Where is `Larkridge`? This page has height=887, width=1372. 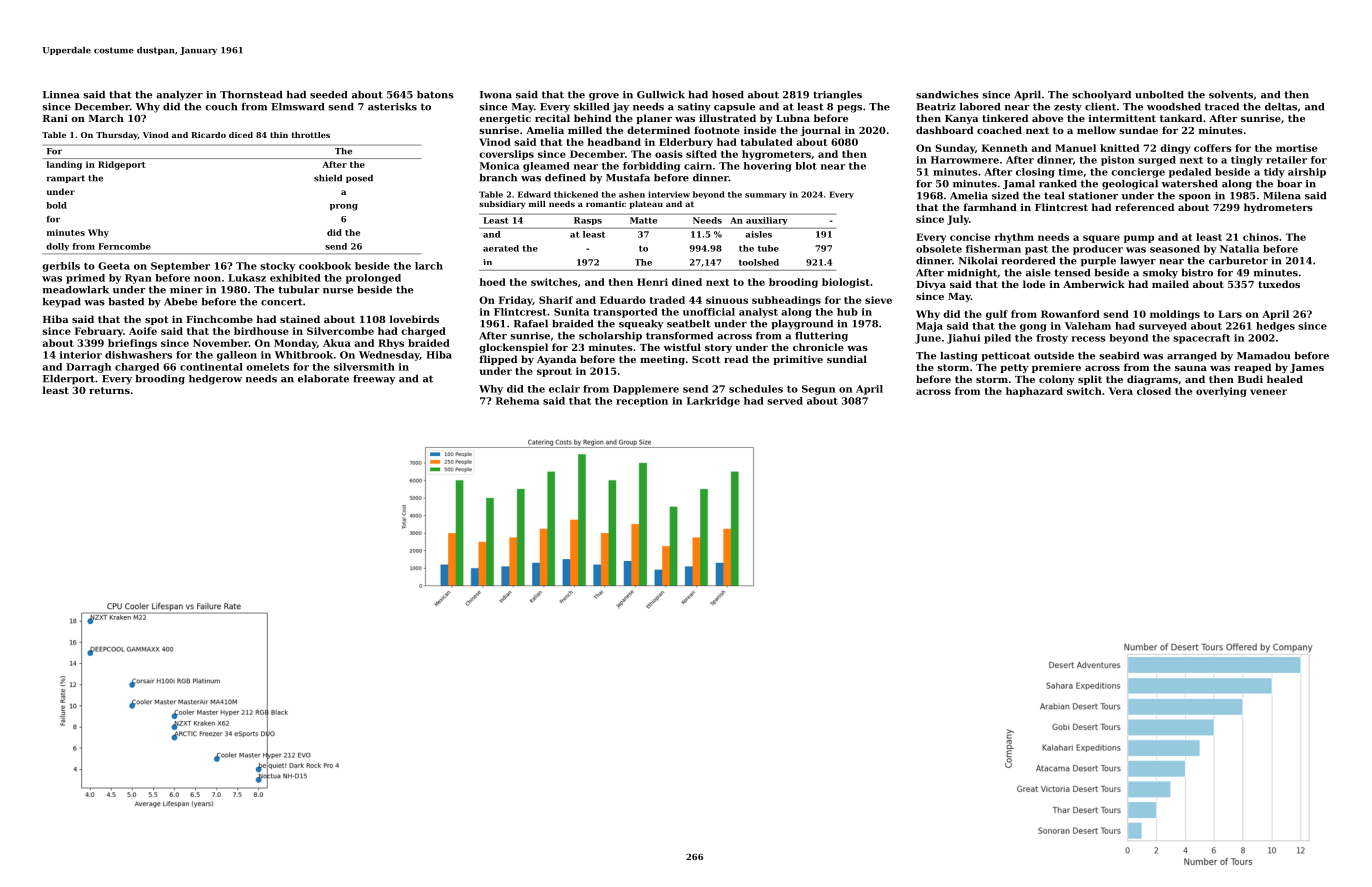
Larkridge is located at coordinates (713, 402).
